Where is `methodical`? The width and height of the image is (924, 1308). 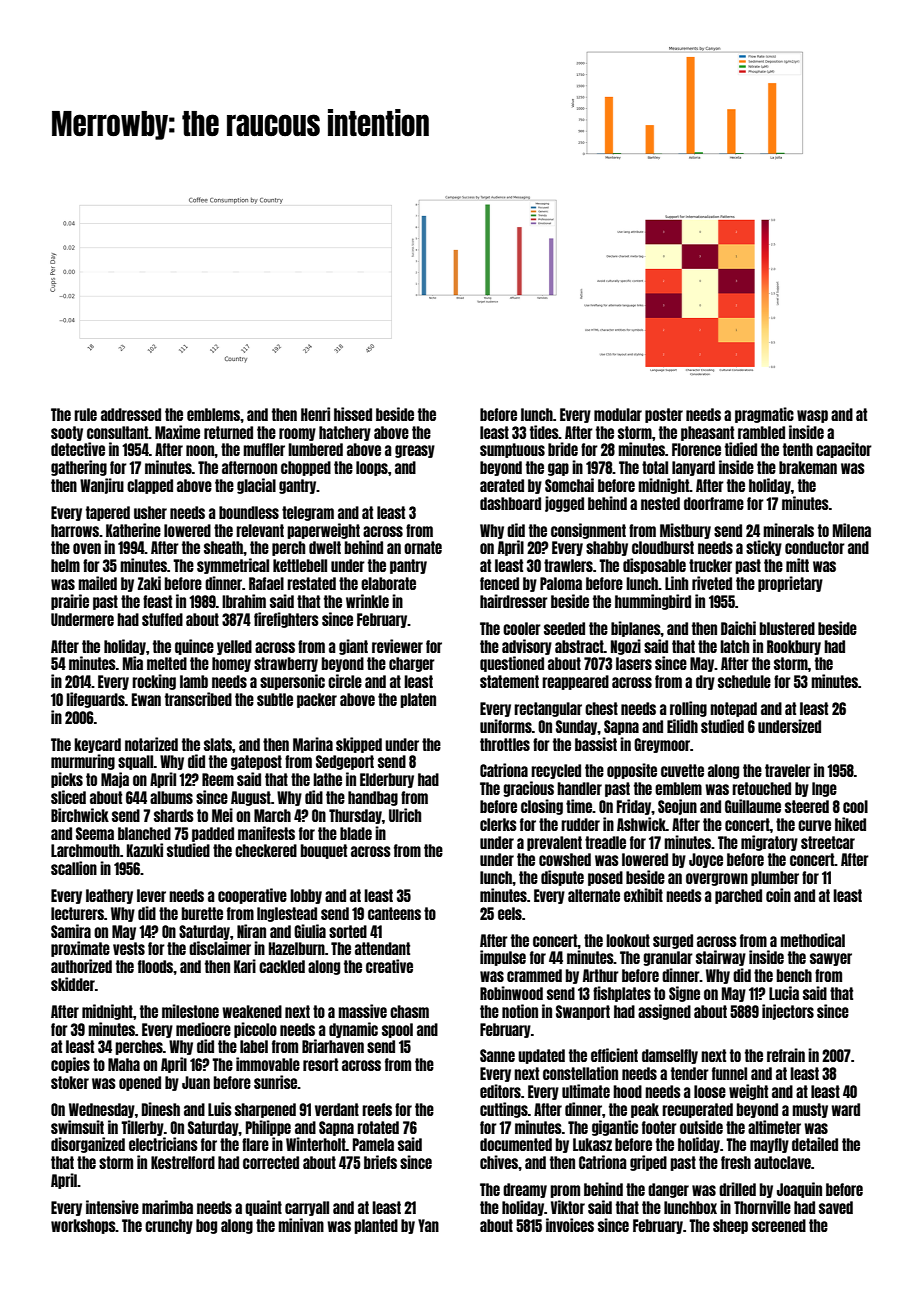
methodical is located at coordinates (812, 940).
